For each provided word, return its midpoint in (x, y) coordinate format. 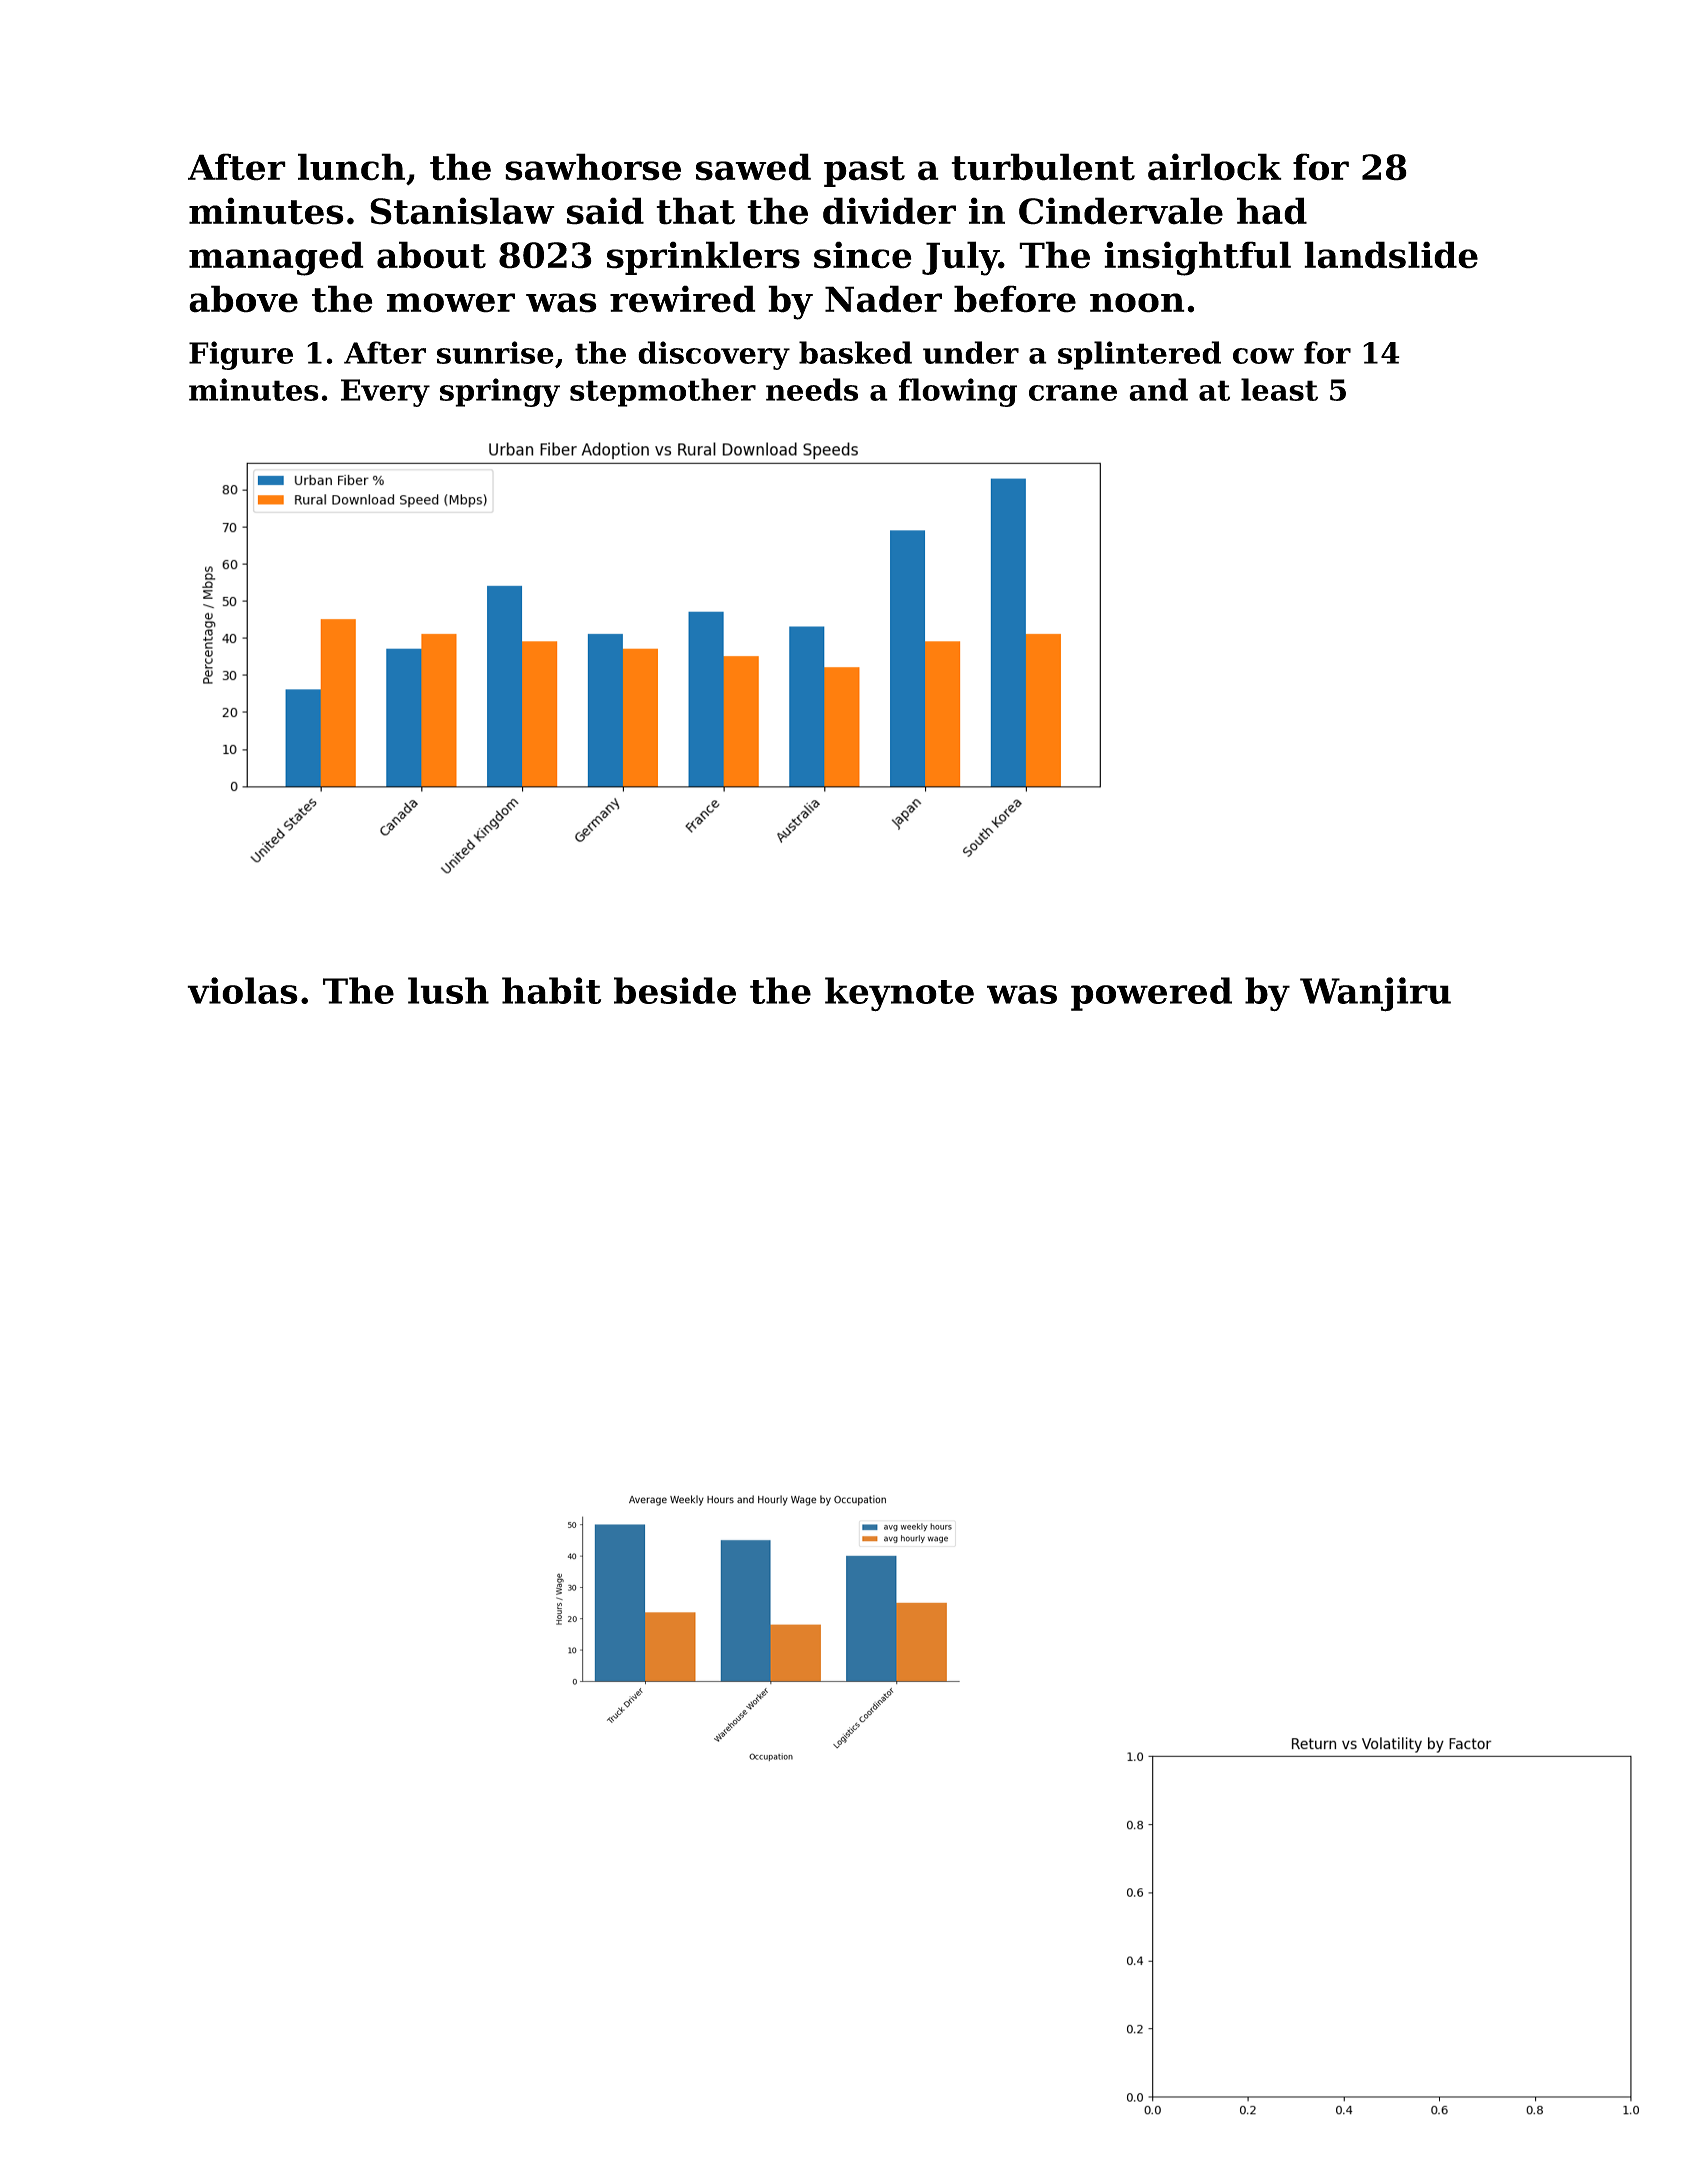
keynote (899, 994)
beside (675, 990)
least (1279, 389)
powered (1151, 994)
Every (385, 393)
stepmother (663, 392)
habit (551, 990)
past (864, 171)
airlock (1215, 167)
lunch (351, 167)
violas (242, 990)
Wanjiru (1375, 994)
